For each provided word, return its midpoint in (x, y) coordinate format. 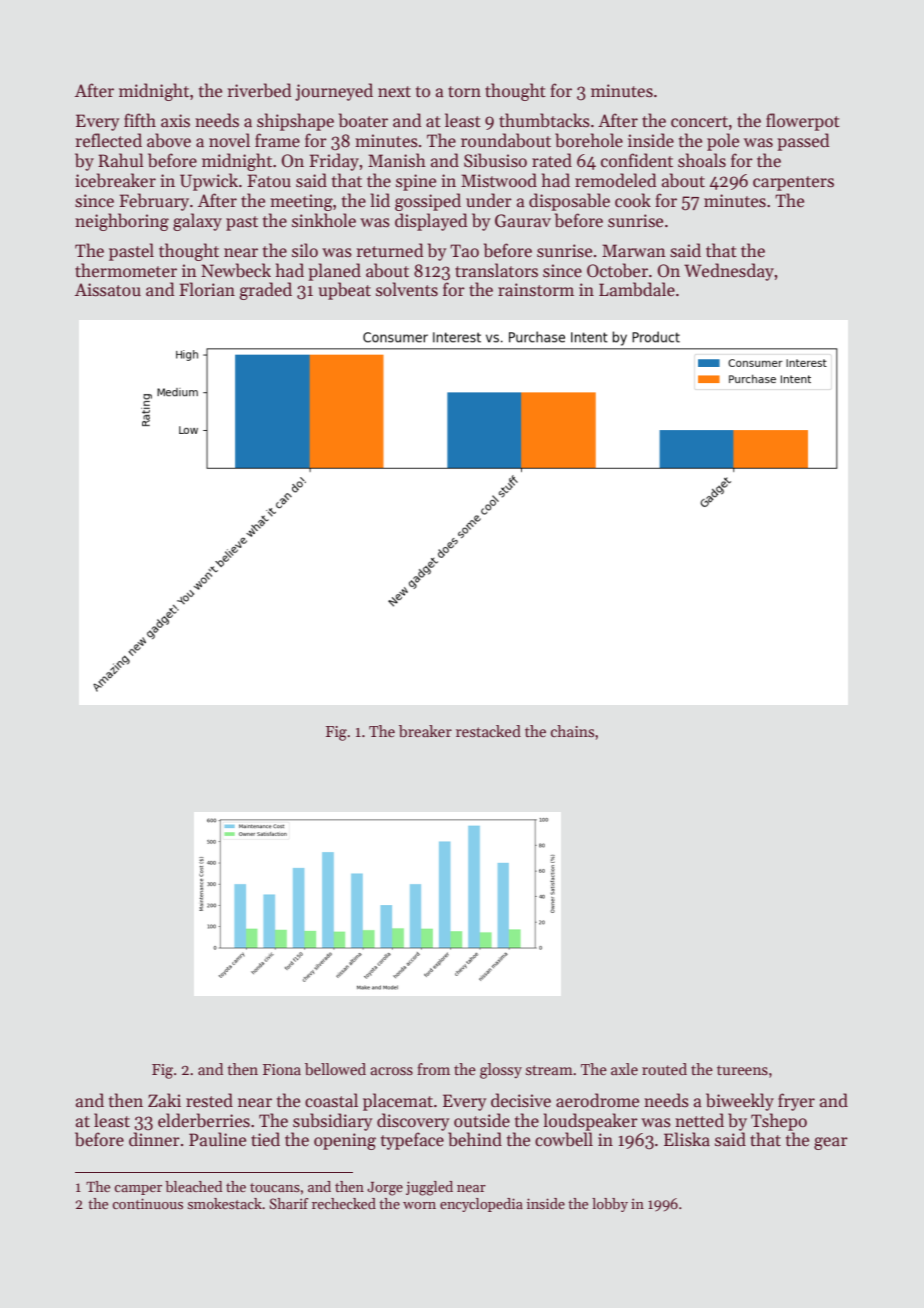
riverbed (260, 90)
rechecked (344, 1203)
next (394, 92)
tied (265, 1139)
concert (699, 122)
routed (664, 1069)
